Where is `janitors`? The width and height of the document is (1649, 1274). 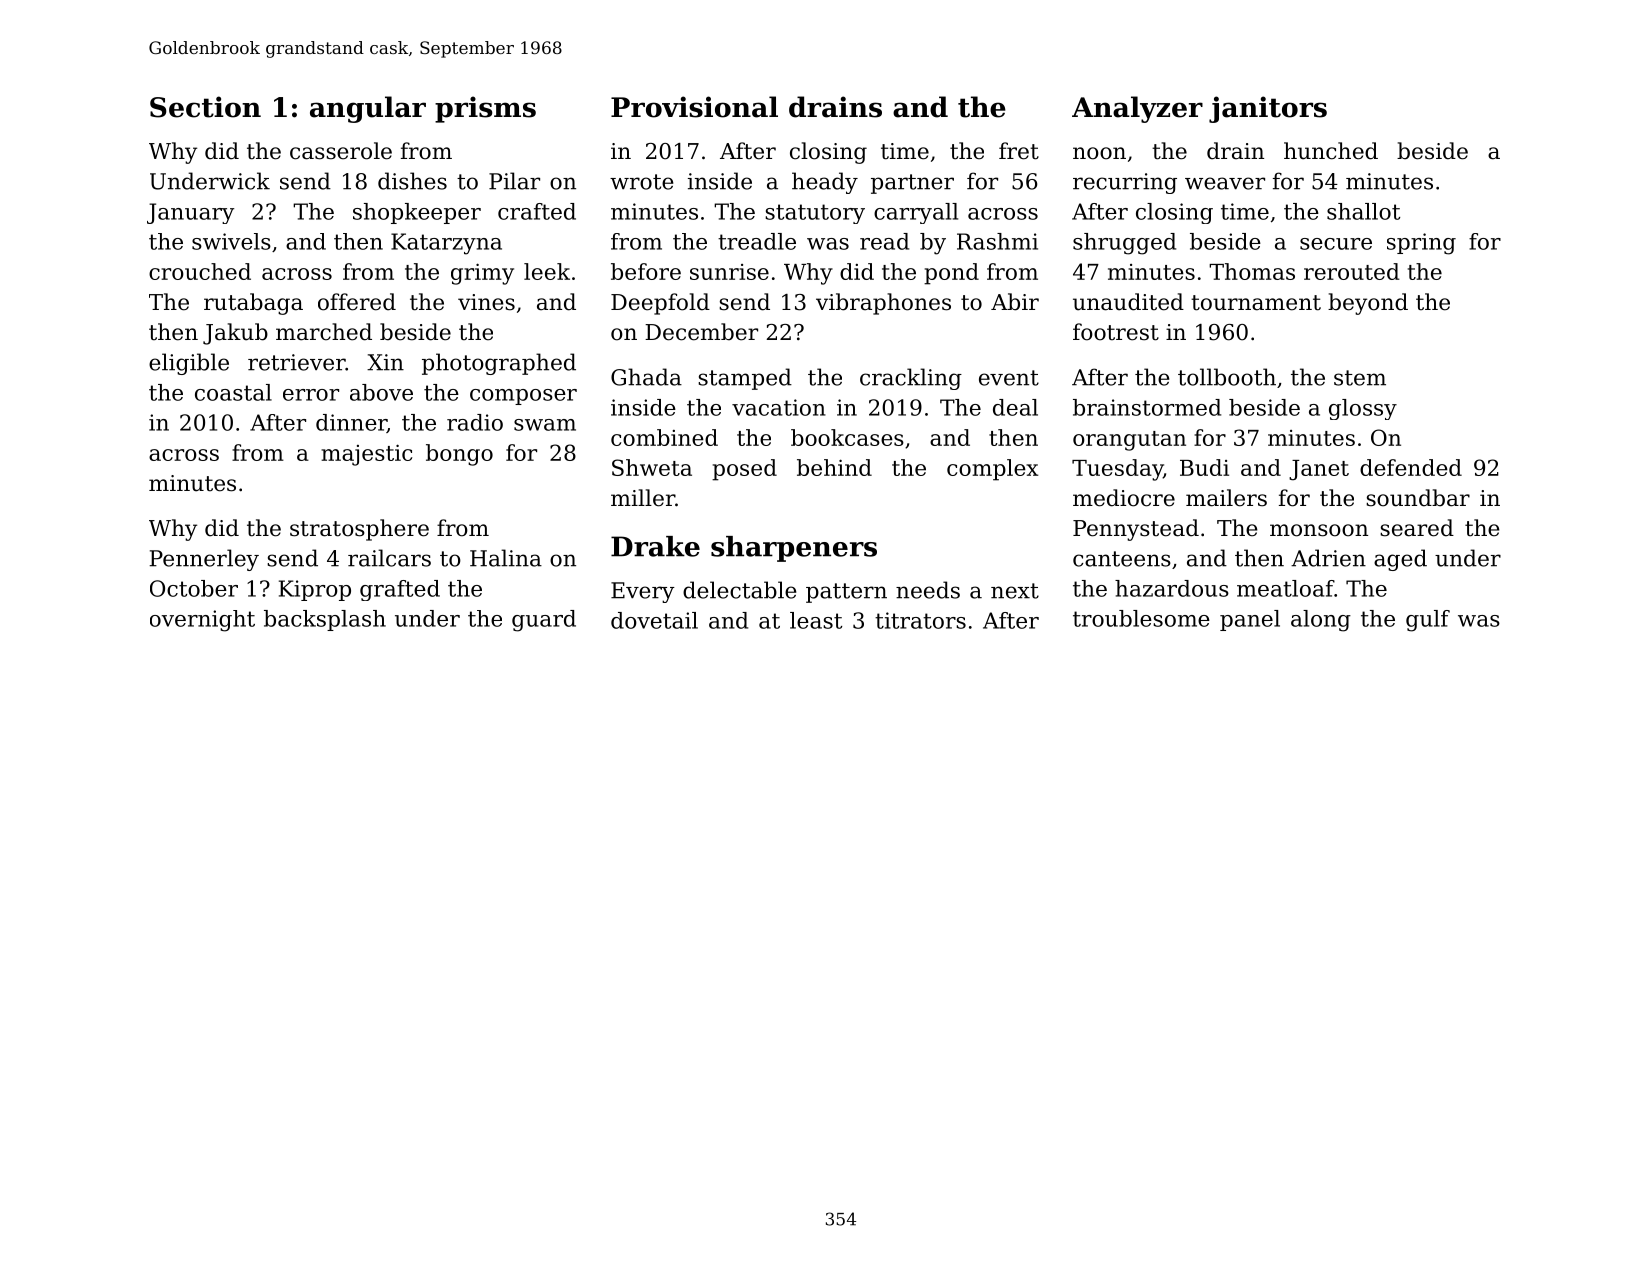
janitors is located at coordinates (1268, 109).
